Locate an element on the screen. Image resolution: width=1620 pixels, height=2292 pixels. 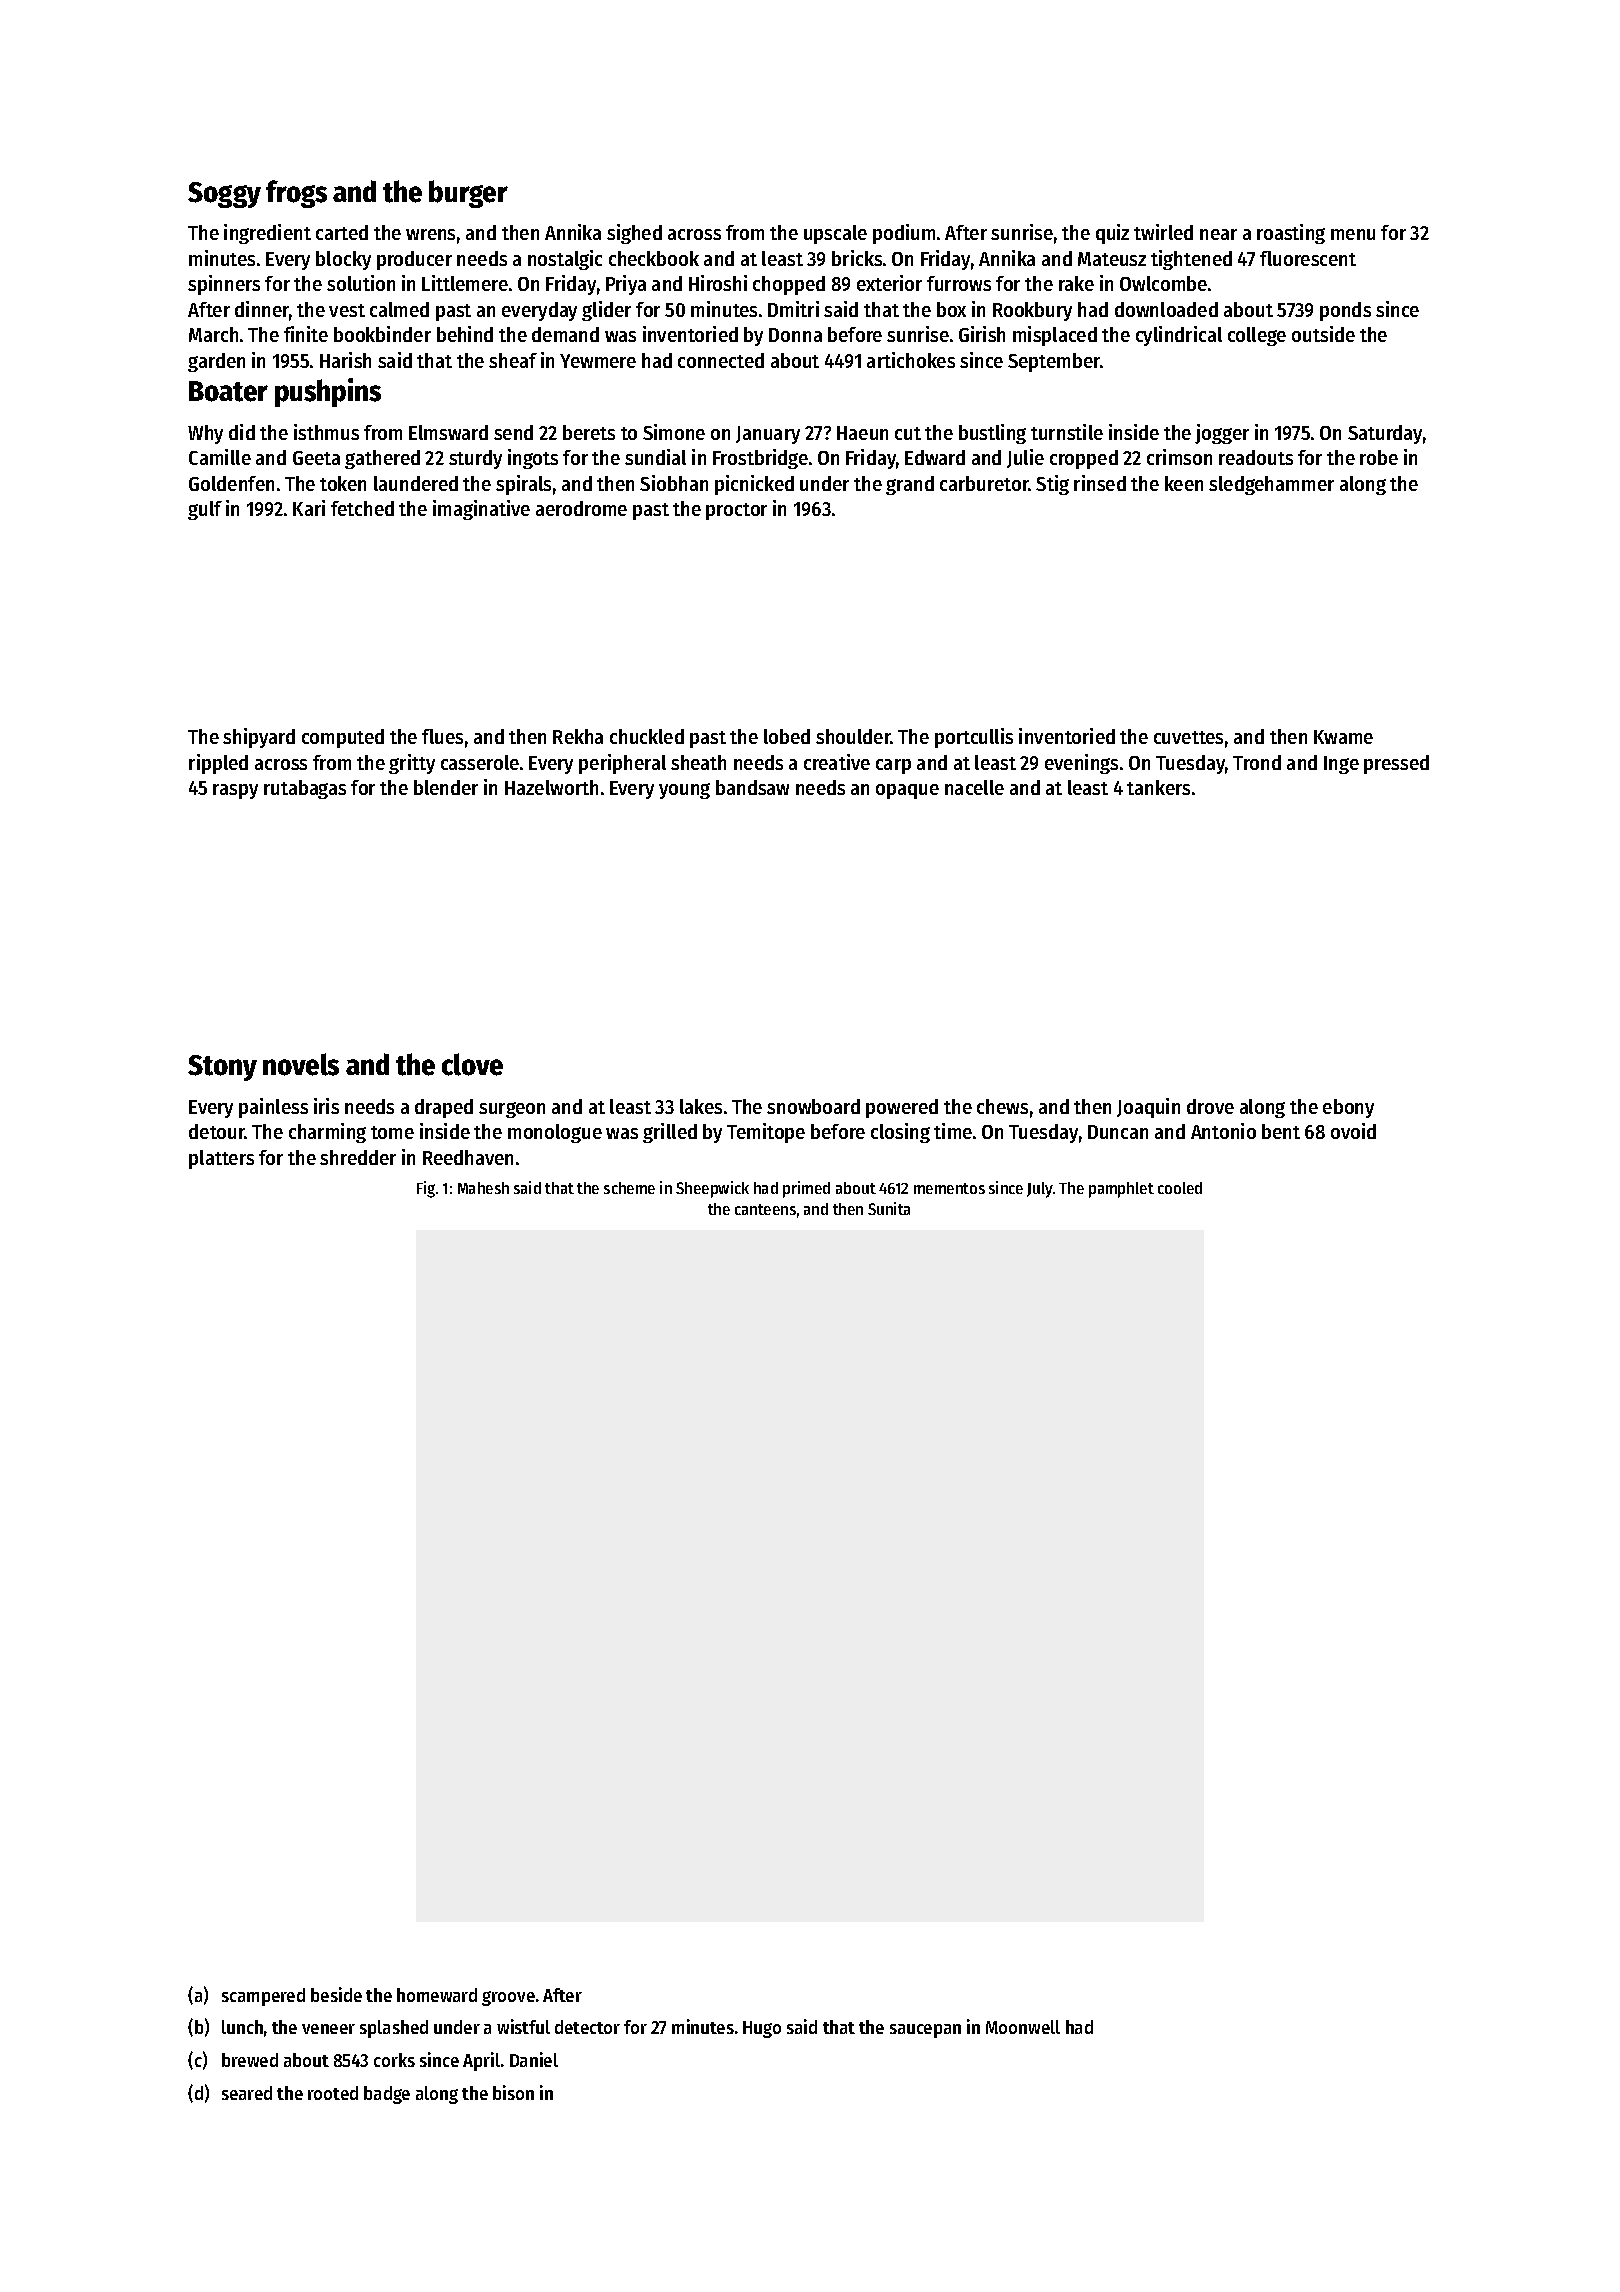
pamphlet is located at coordinates (1121, 1190).
